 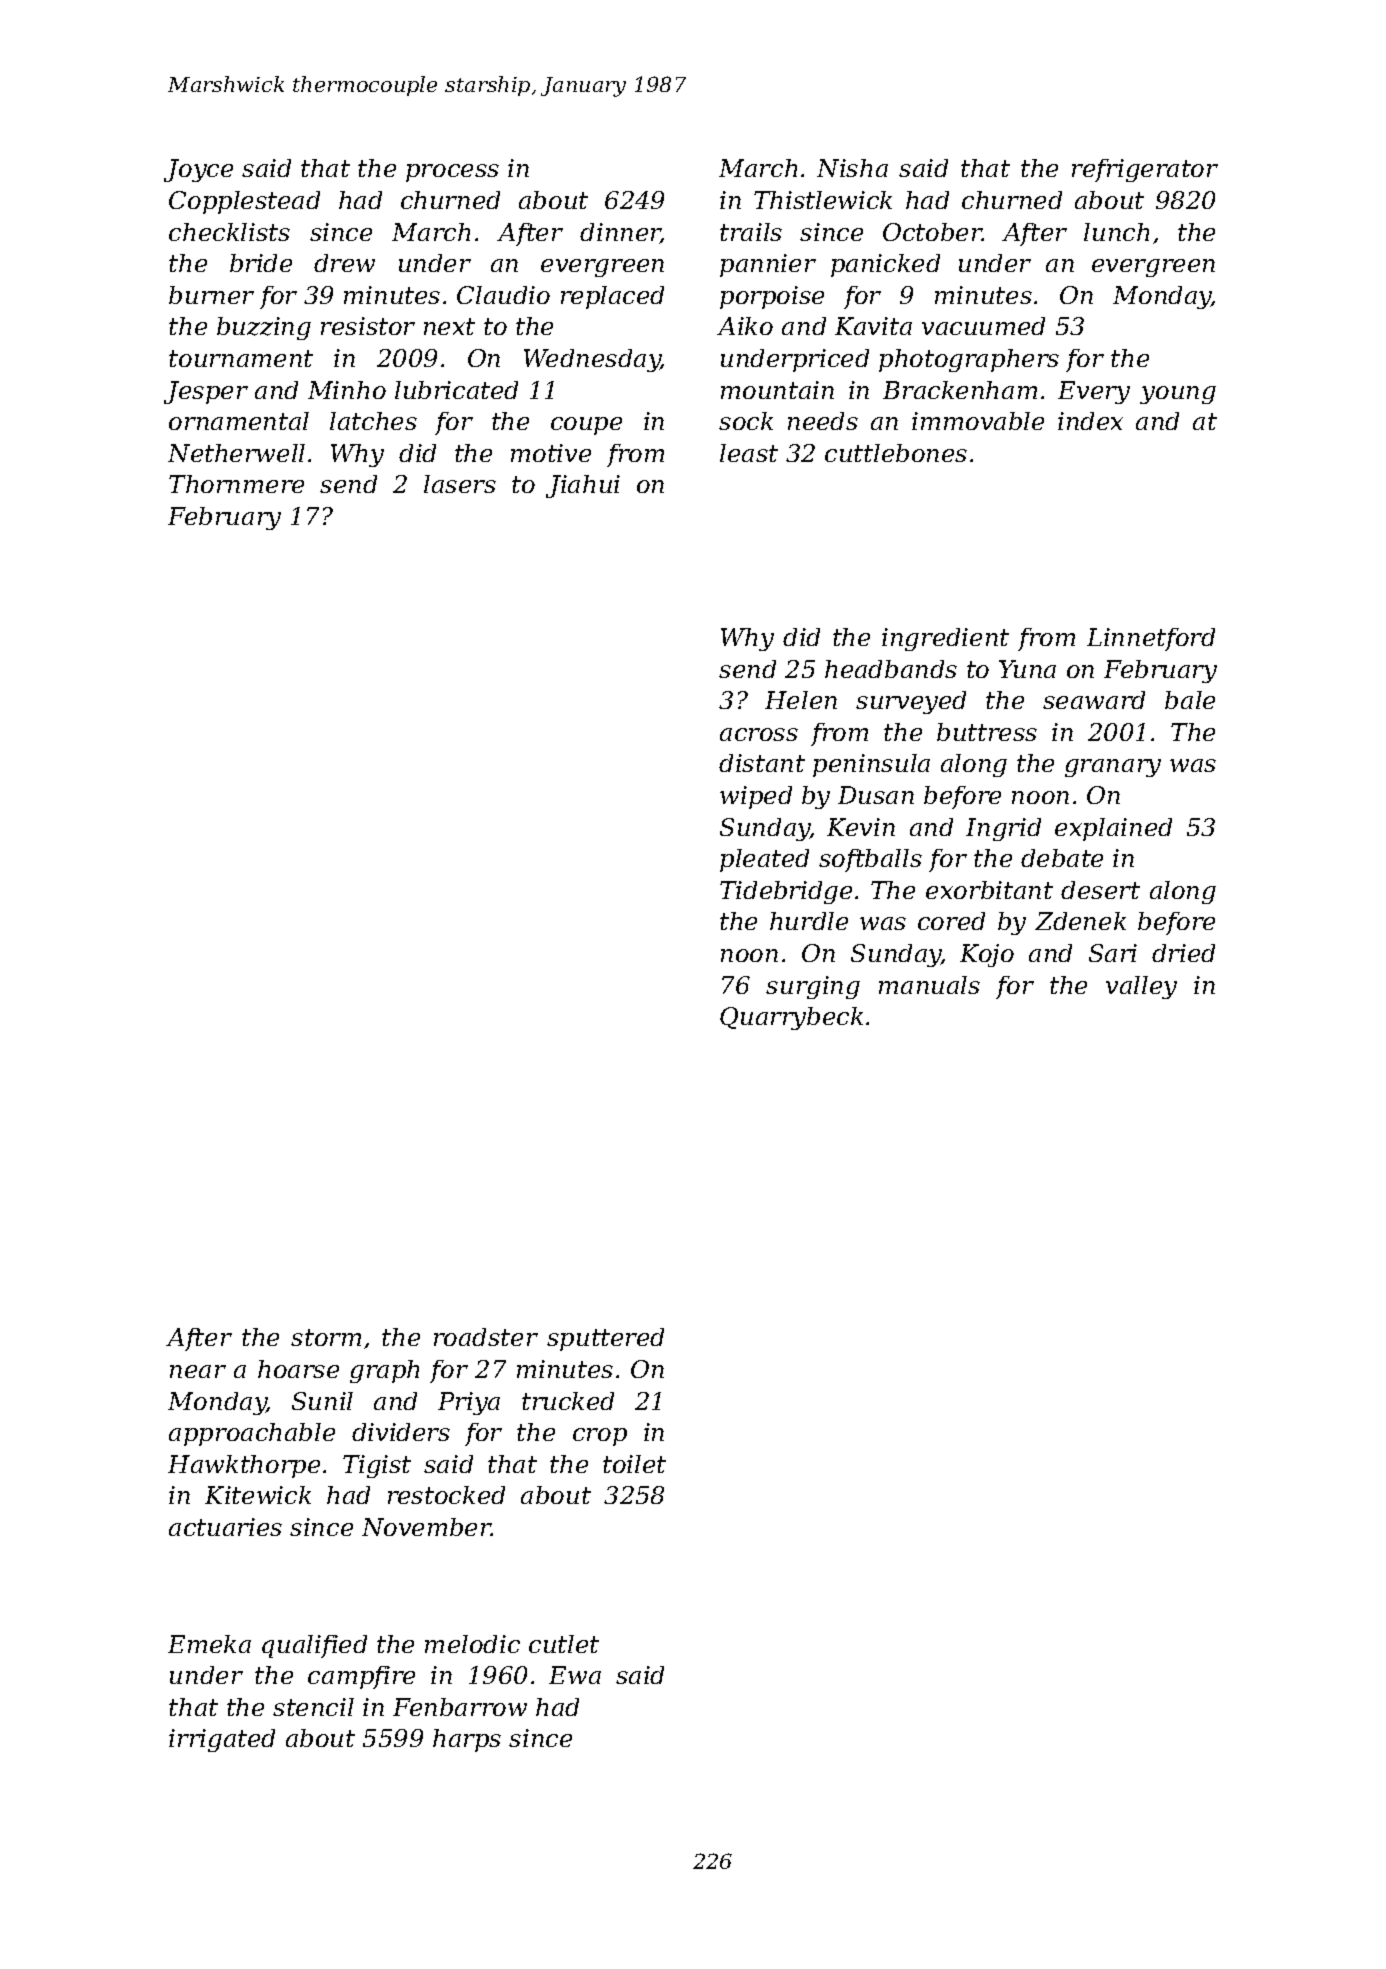 What do you see at coordinates (756, 797) in the screenshot?
I see `wiped` at bounding box center [756, 797].
